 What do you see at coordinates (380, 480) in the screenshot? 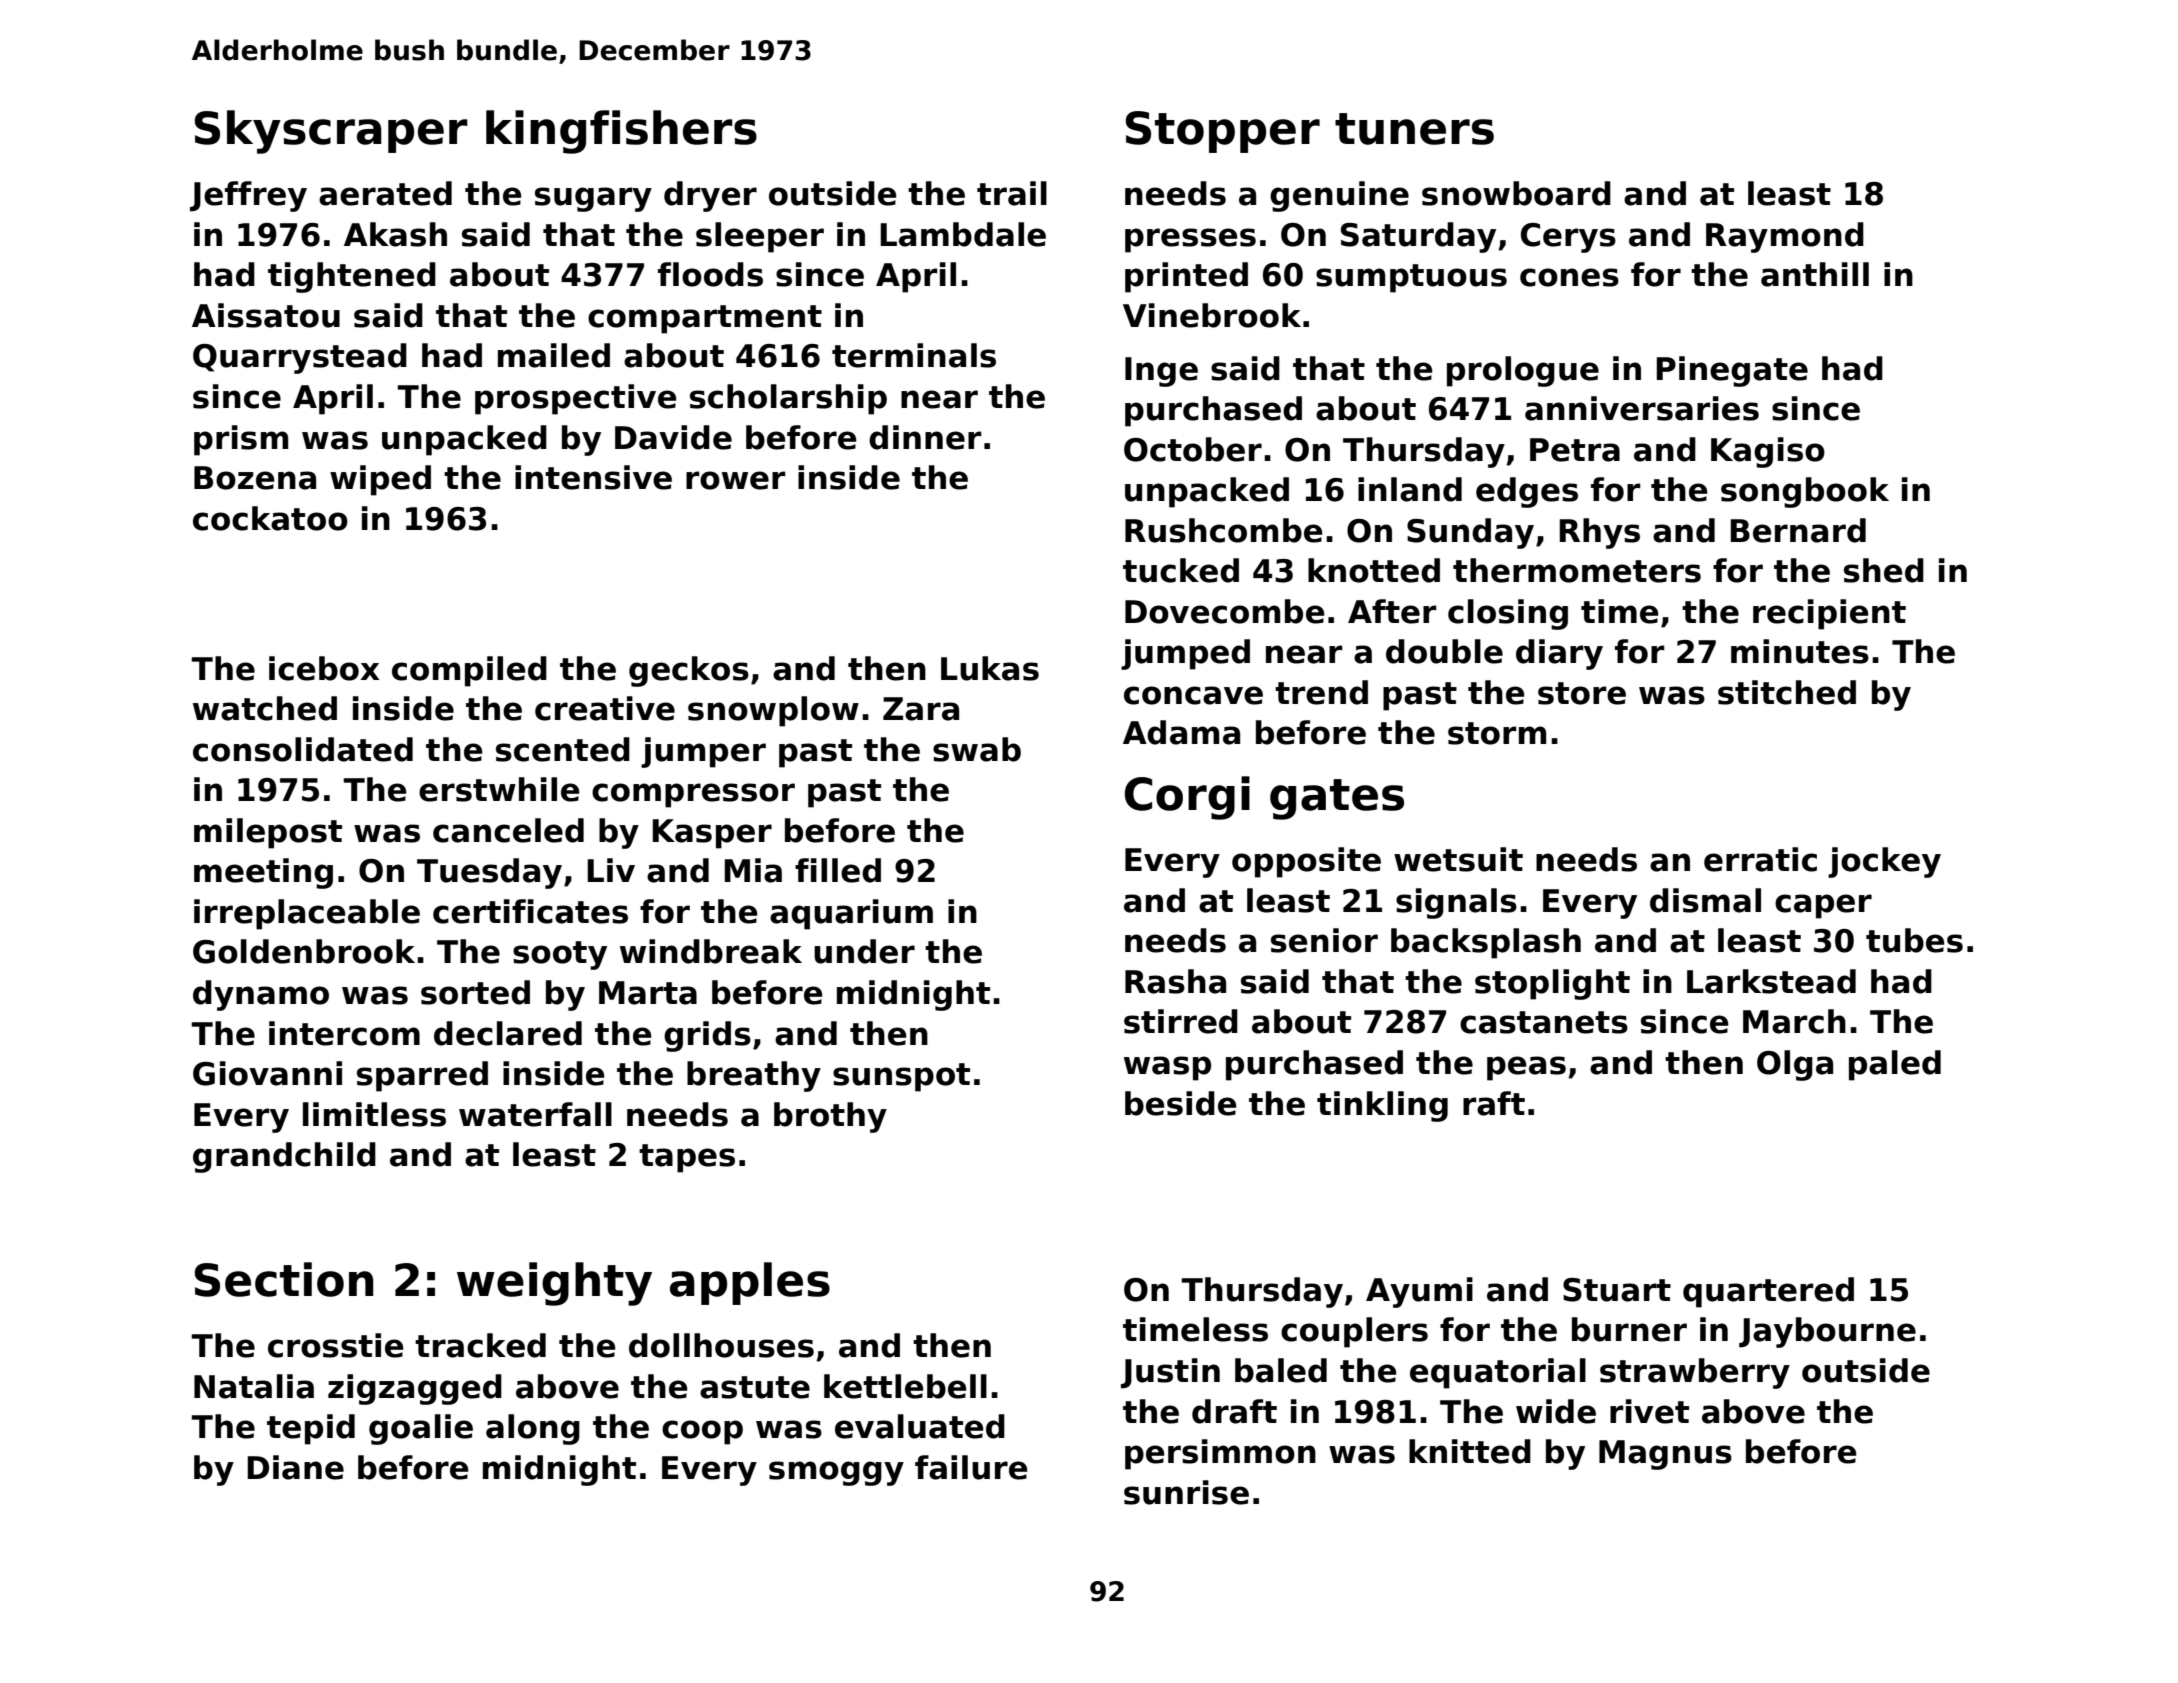
I see `wiped` at bounding box center [380, 480].
